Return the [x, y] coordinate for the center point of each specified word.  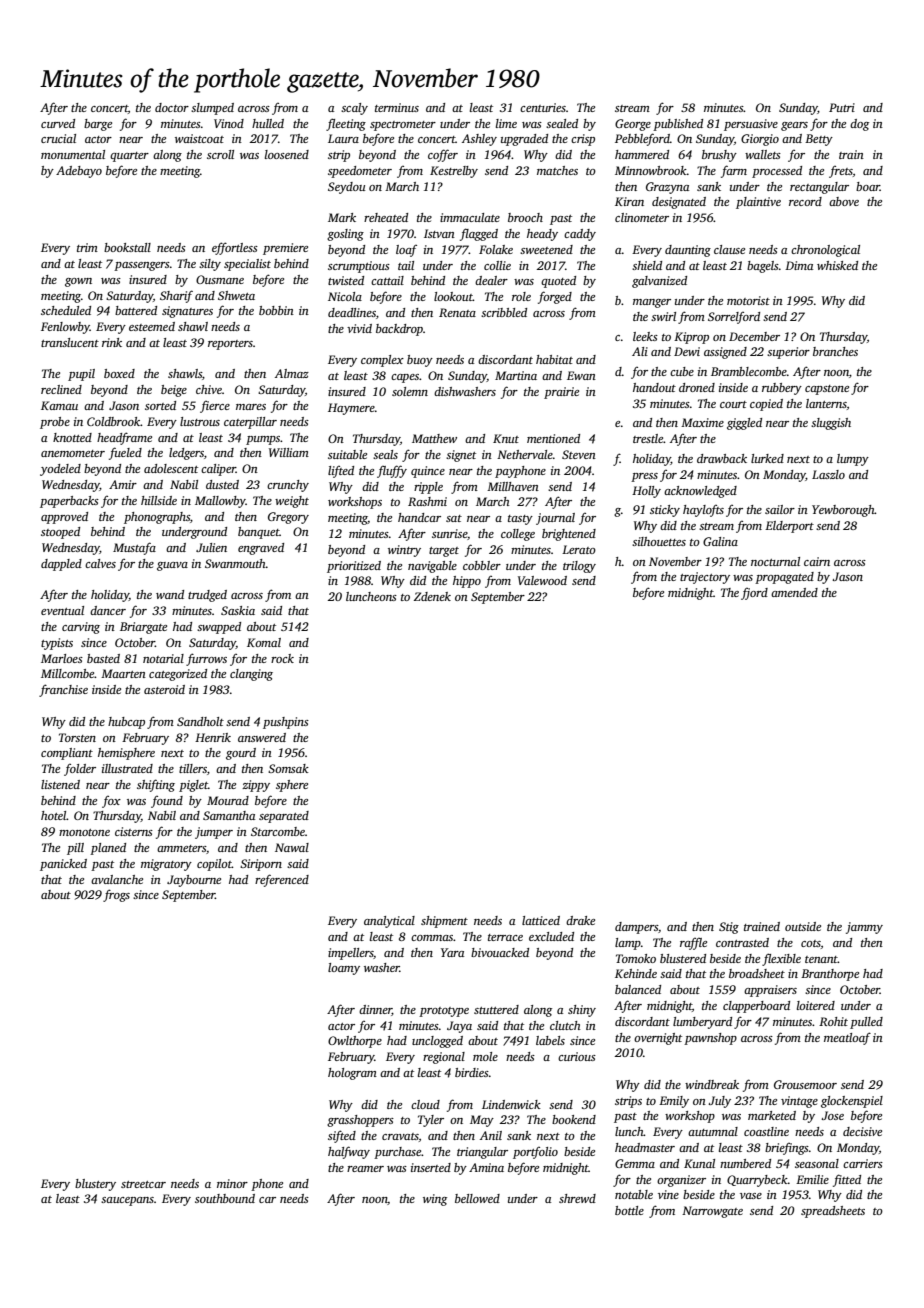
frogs [116, 895]
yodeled [60, 470]
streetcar [143, 1184]
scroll [220, 154]
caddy [580, 235]
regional [444, 1058]
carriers [863, 1163]
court [733, 404]
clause [729, 249]
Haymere [351, 409]
